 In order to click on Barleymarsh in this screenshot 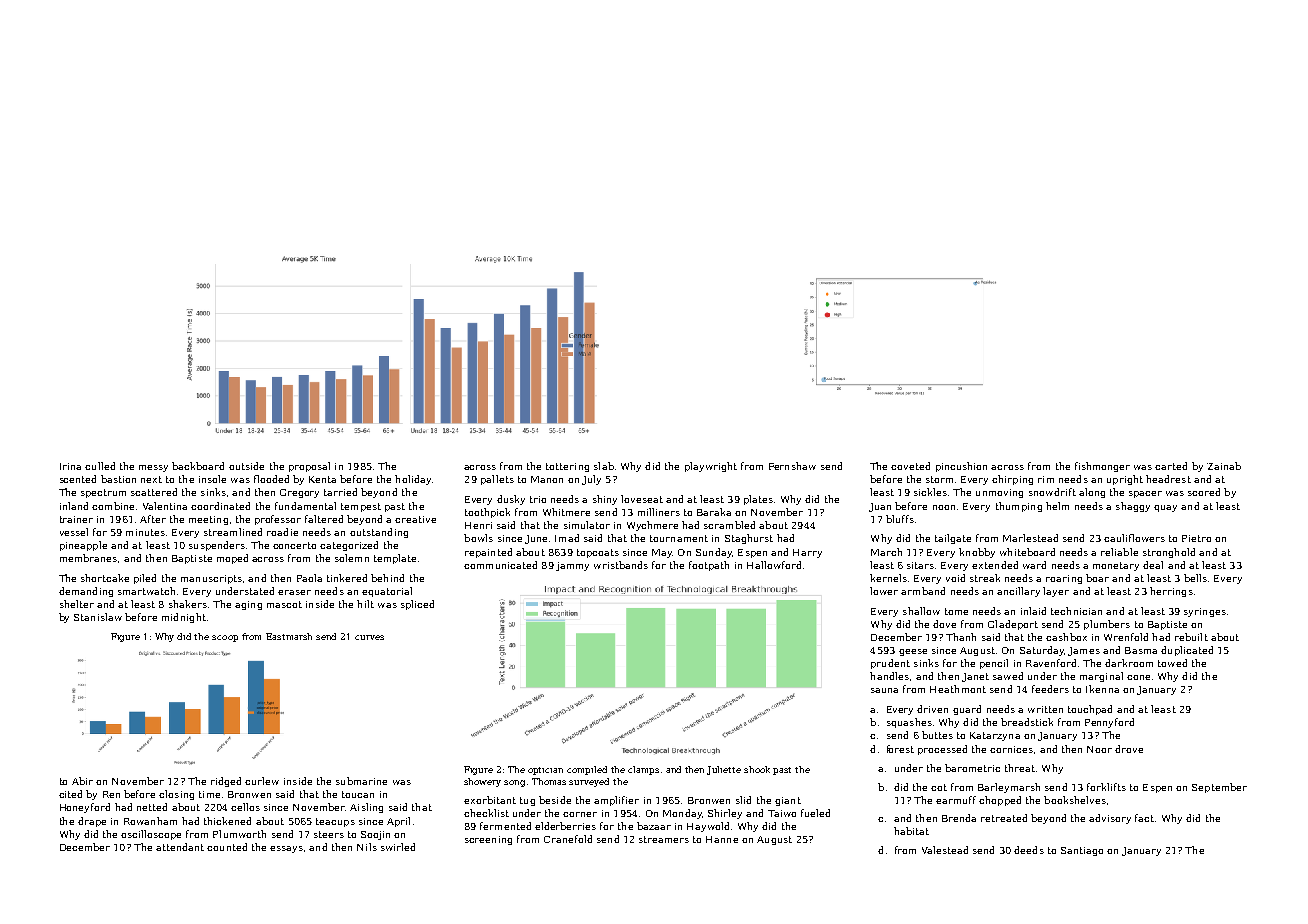, I will do `click(1009, 788)`.
